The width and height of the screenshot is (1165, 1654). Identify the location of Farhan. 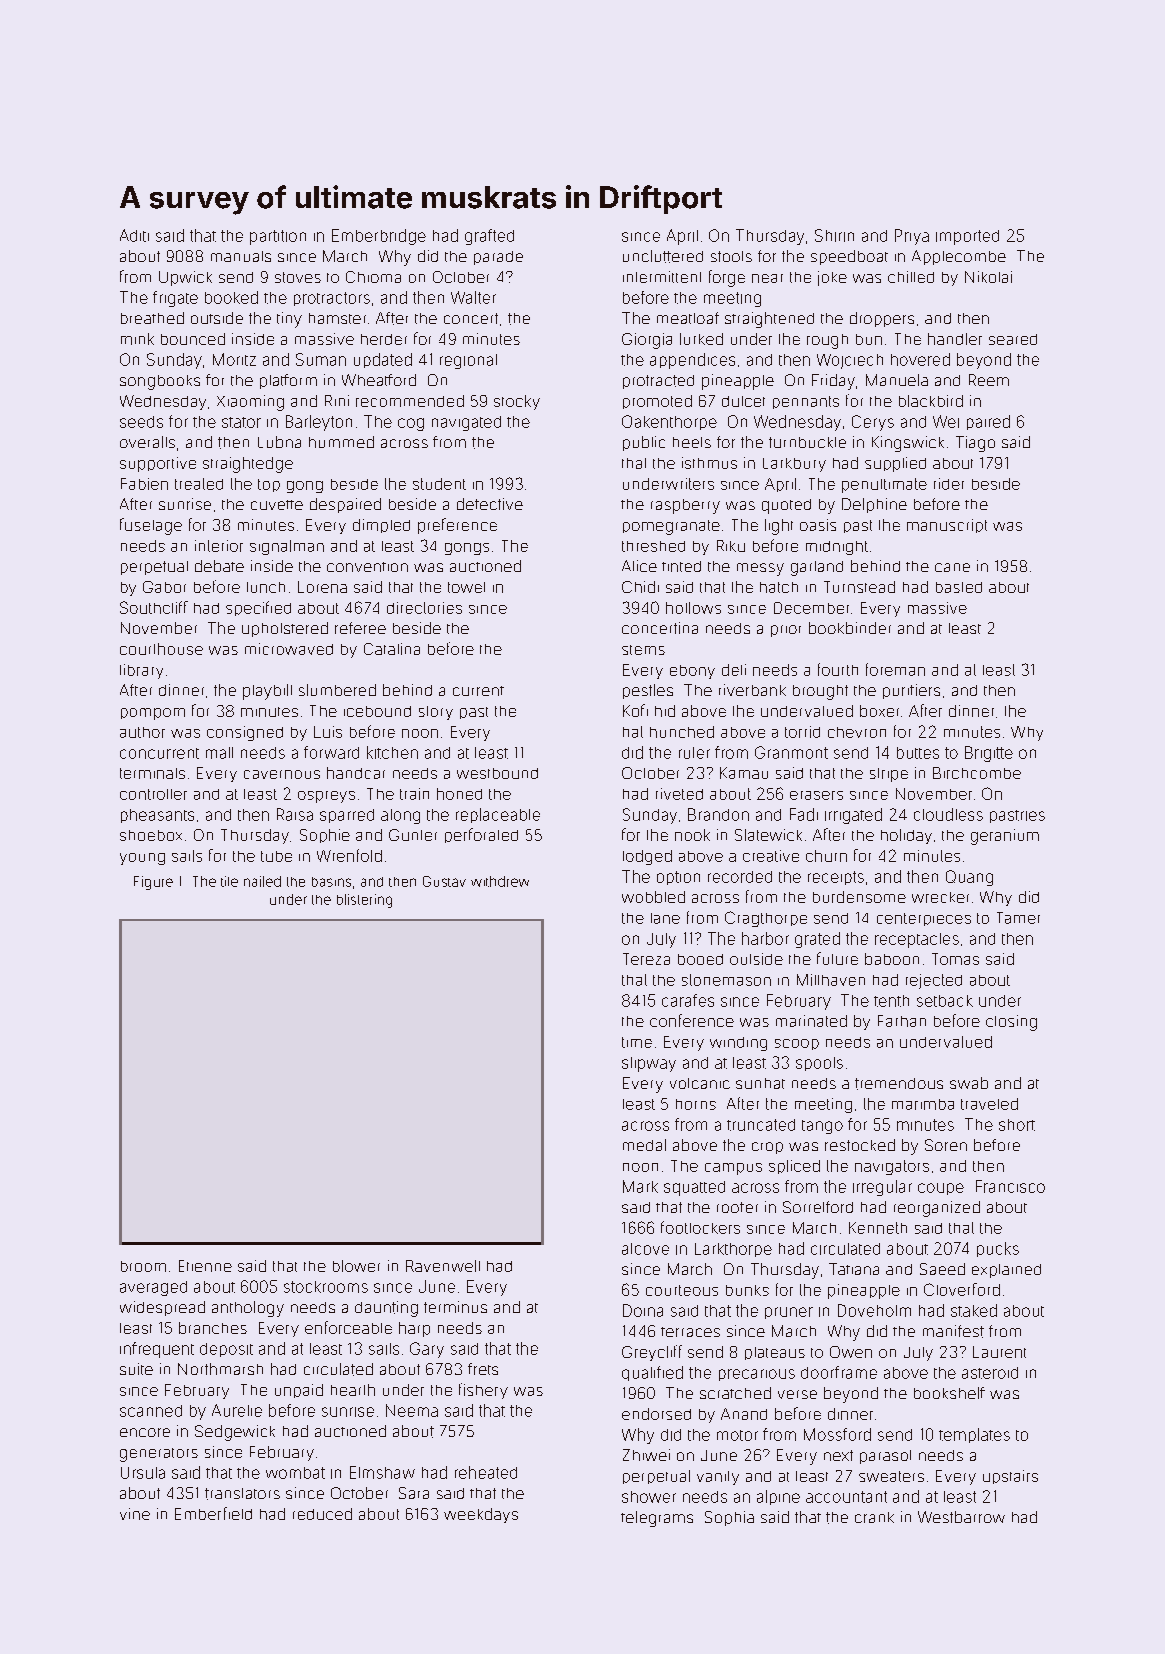
(902, 1021).
